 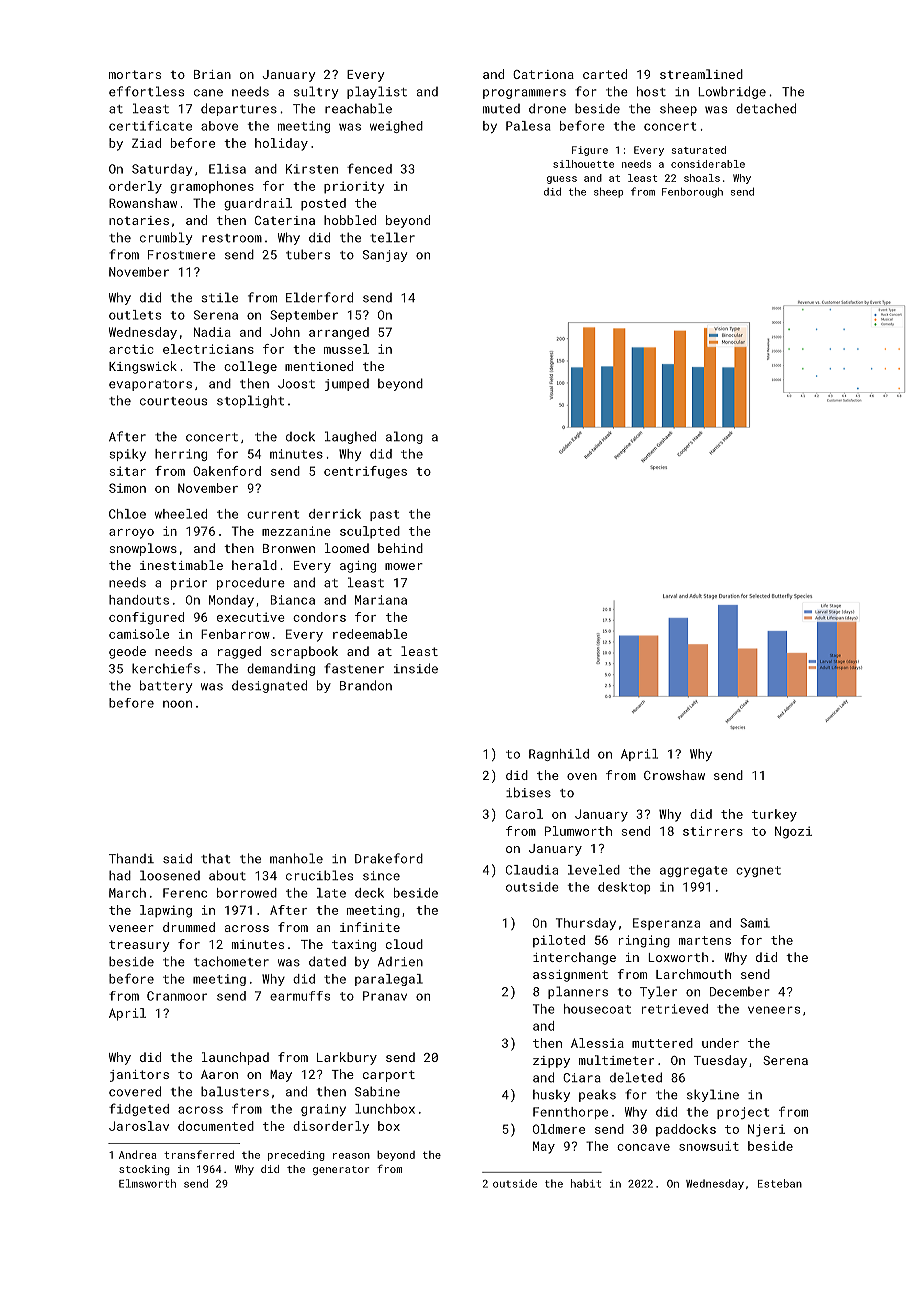 What do you see at coordinates (139, 220) in the document?
I see `notaries` at bounding box center [139, 220].
